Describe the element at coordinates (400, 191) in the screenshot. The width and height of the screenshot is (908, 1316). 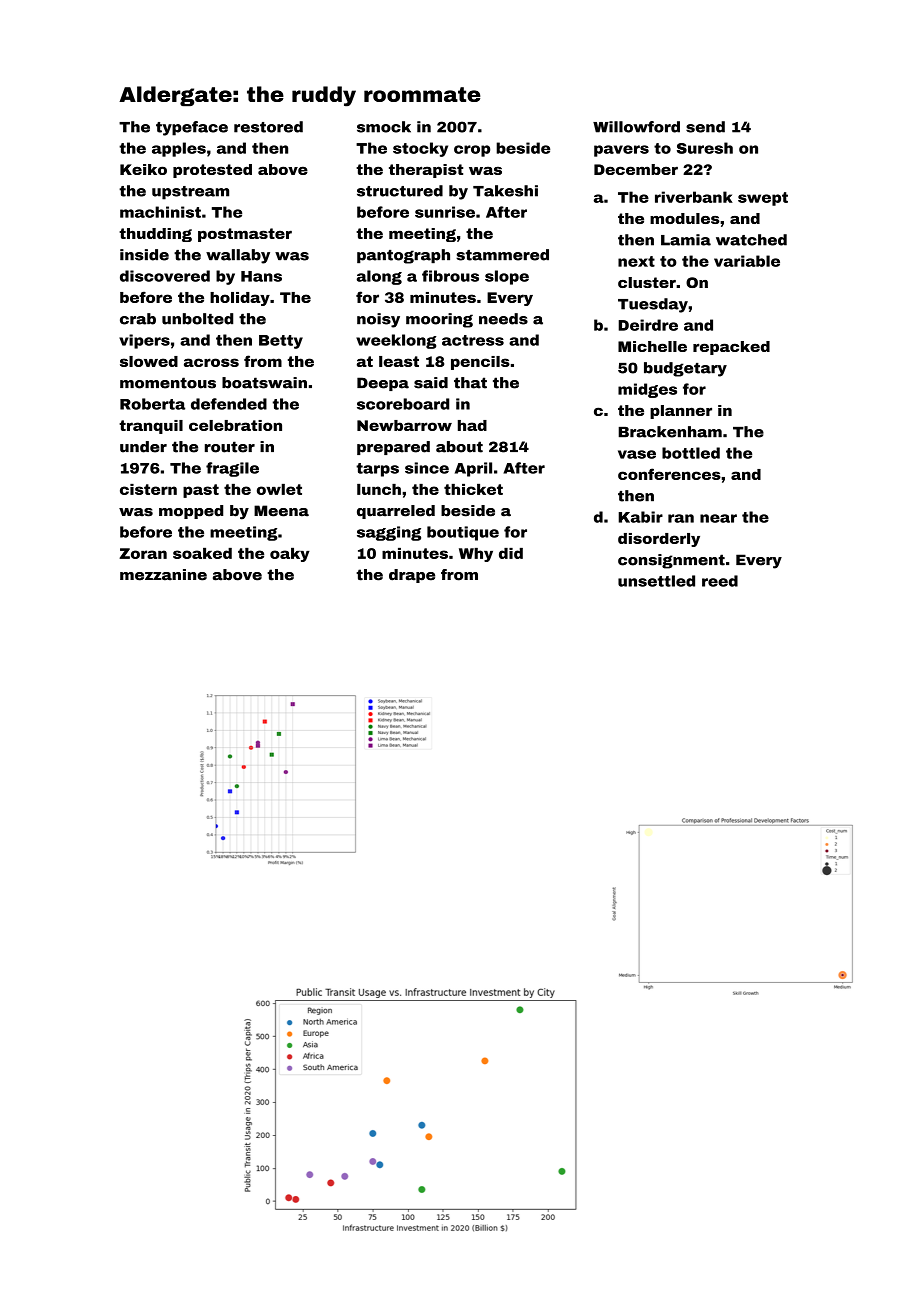
I see `structured` at that location.
